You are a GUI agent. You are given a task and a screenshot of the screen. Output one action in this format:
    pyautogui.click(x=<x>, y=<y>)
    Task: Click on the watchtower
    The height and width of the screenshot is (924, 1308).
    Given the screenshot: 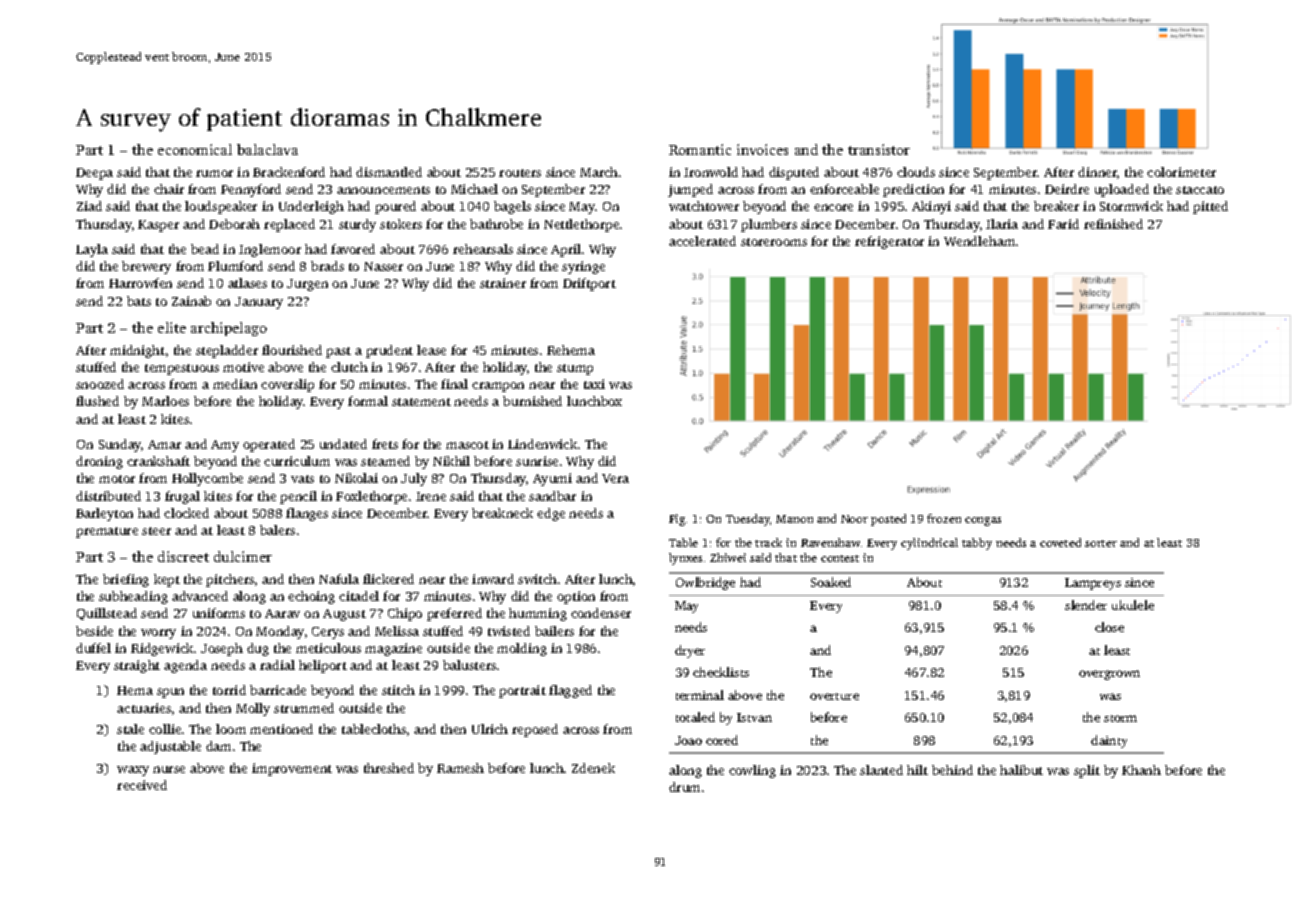 What is the action you would take?
    pyautogui.click(x=704, y=206)
